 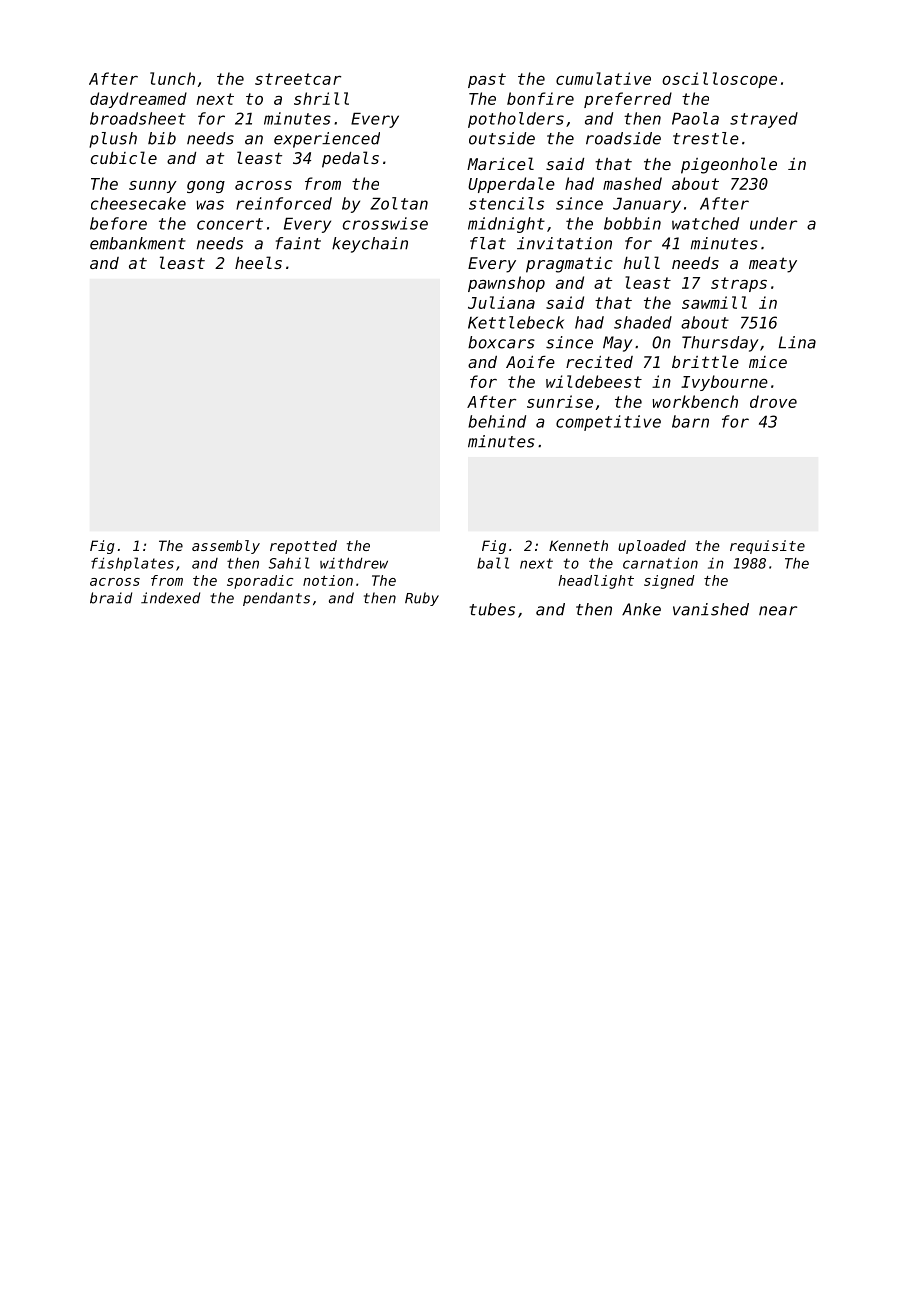 What do you see at coordinates (172, 78) in the screenshot?
I see `lunch` at bounding box center [172, 78].
